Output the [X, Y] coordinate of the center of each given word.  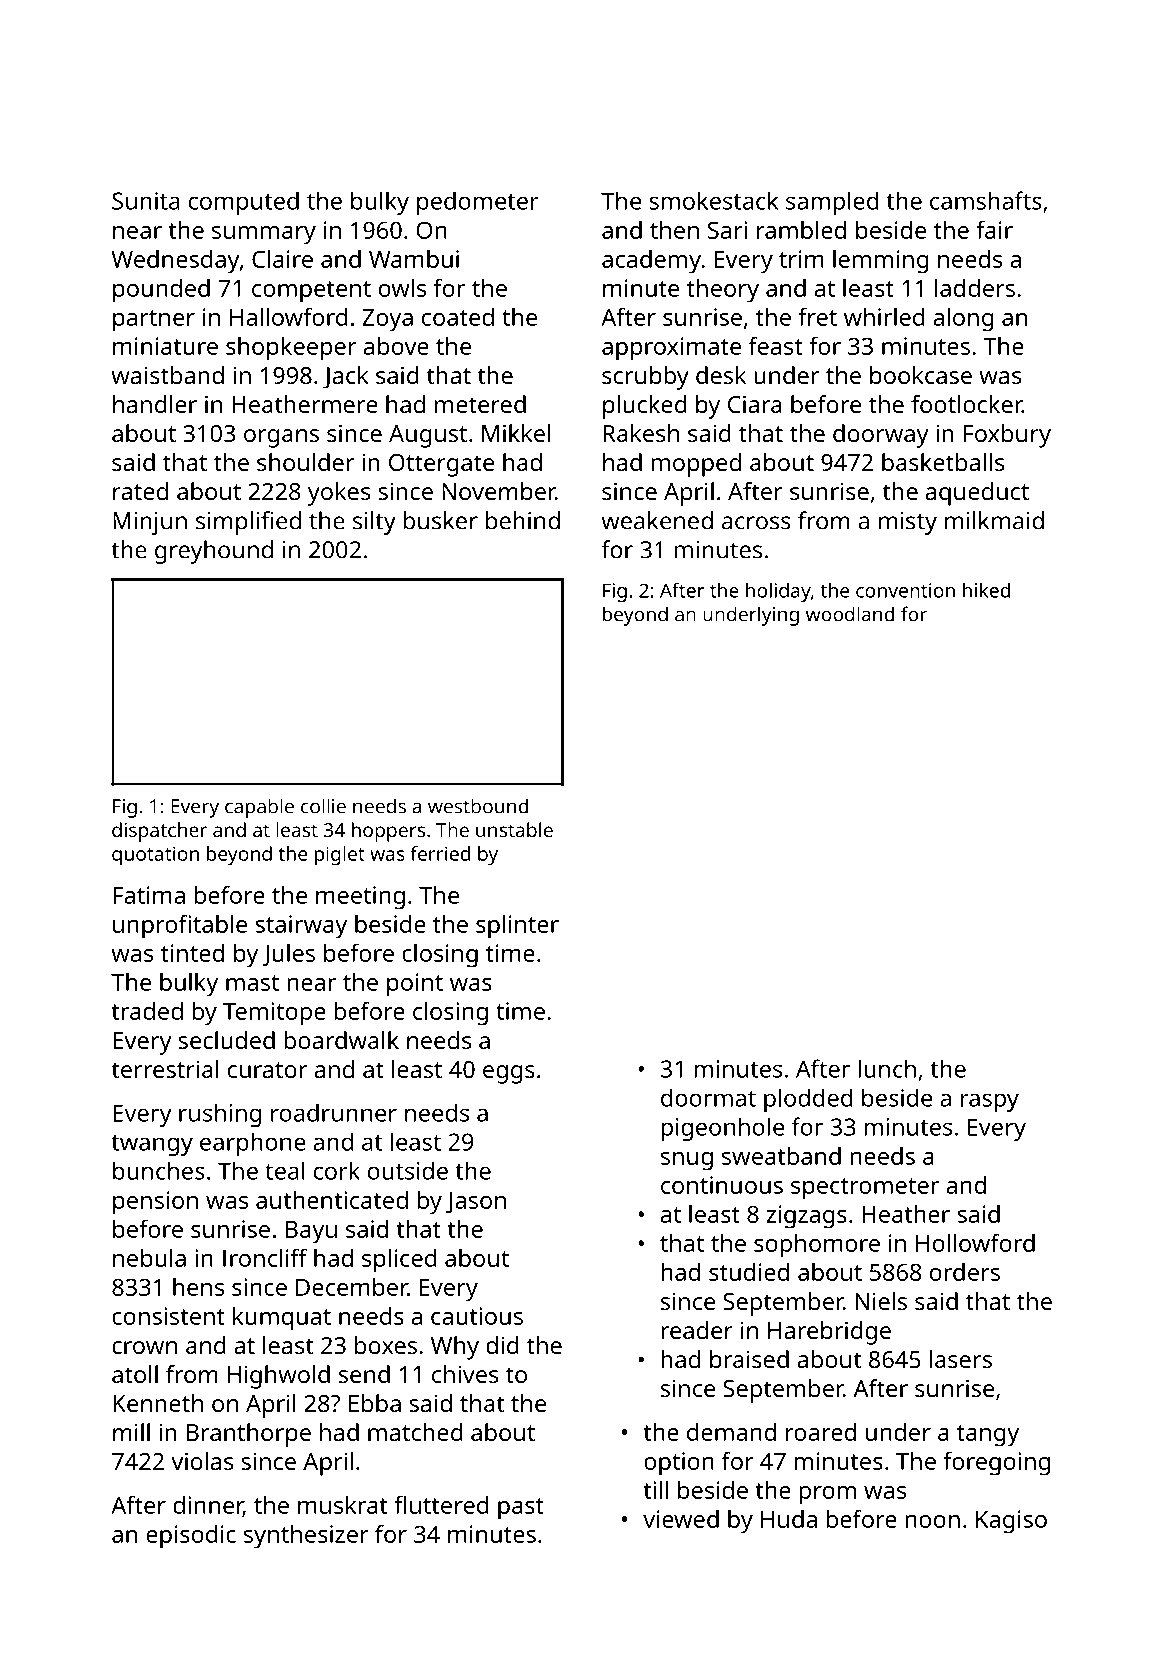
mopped [696, 465]
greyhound [214, 552]
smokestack [713, 200]
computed [244, 203]
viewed [681, 1519]
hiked [986, 590]
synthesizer [306, 1537]
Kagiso [1011, 1522]
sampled [832, 203]
